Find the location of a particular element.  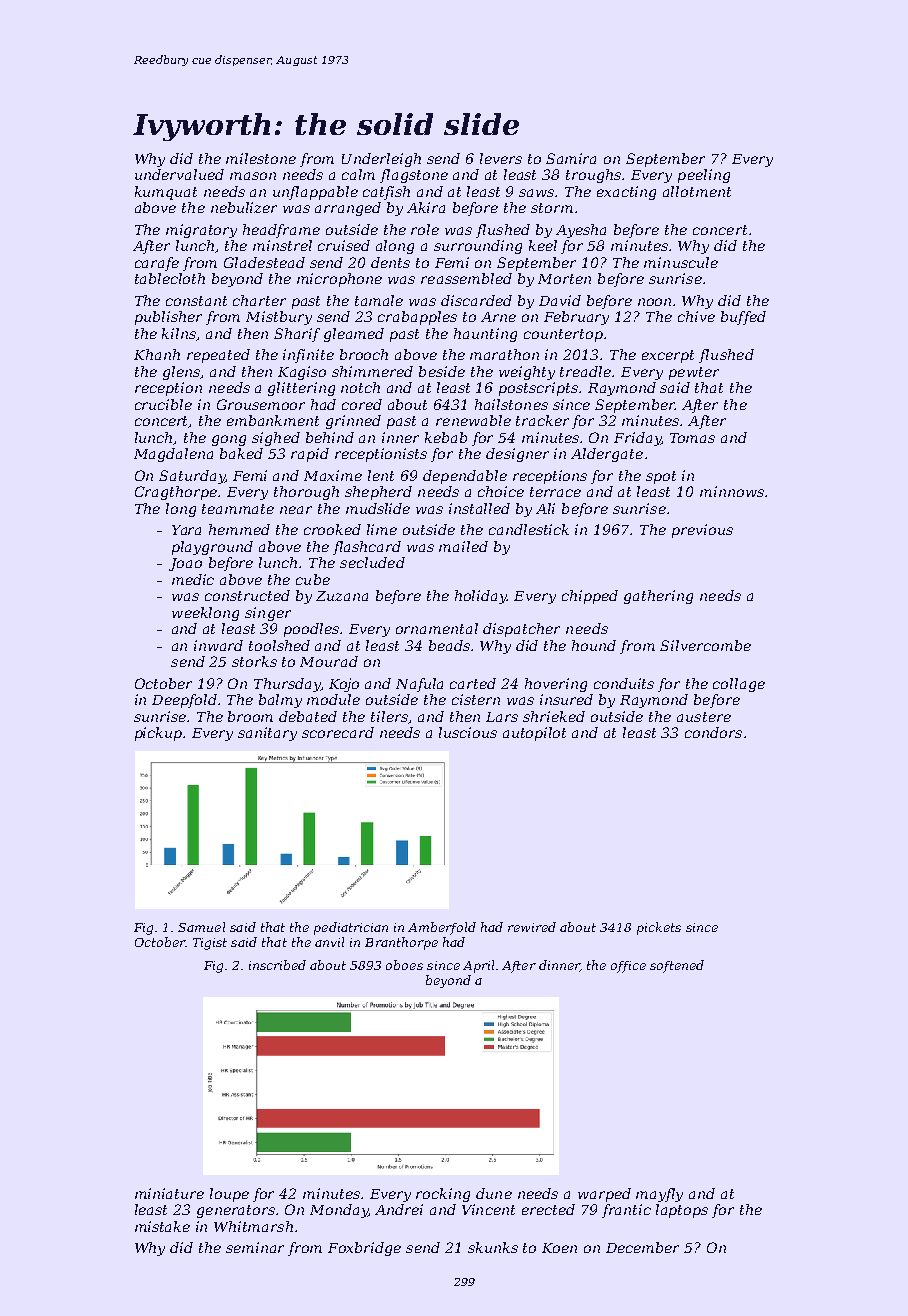

Tigist is located at coordinates (210, 944).
